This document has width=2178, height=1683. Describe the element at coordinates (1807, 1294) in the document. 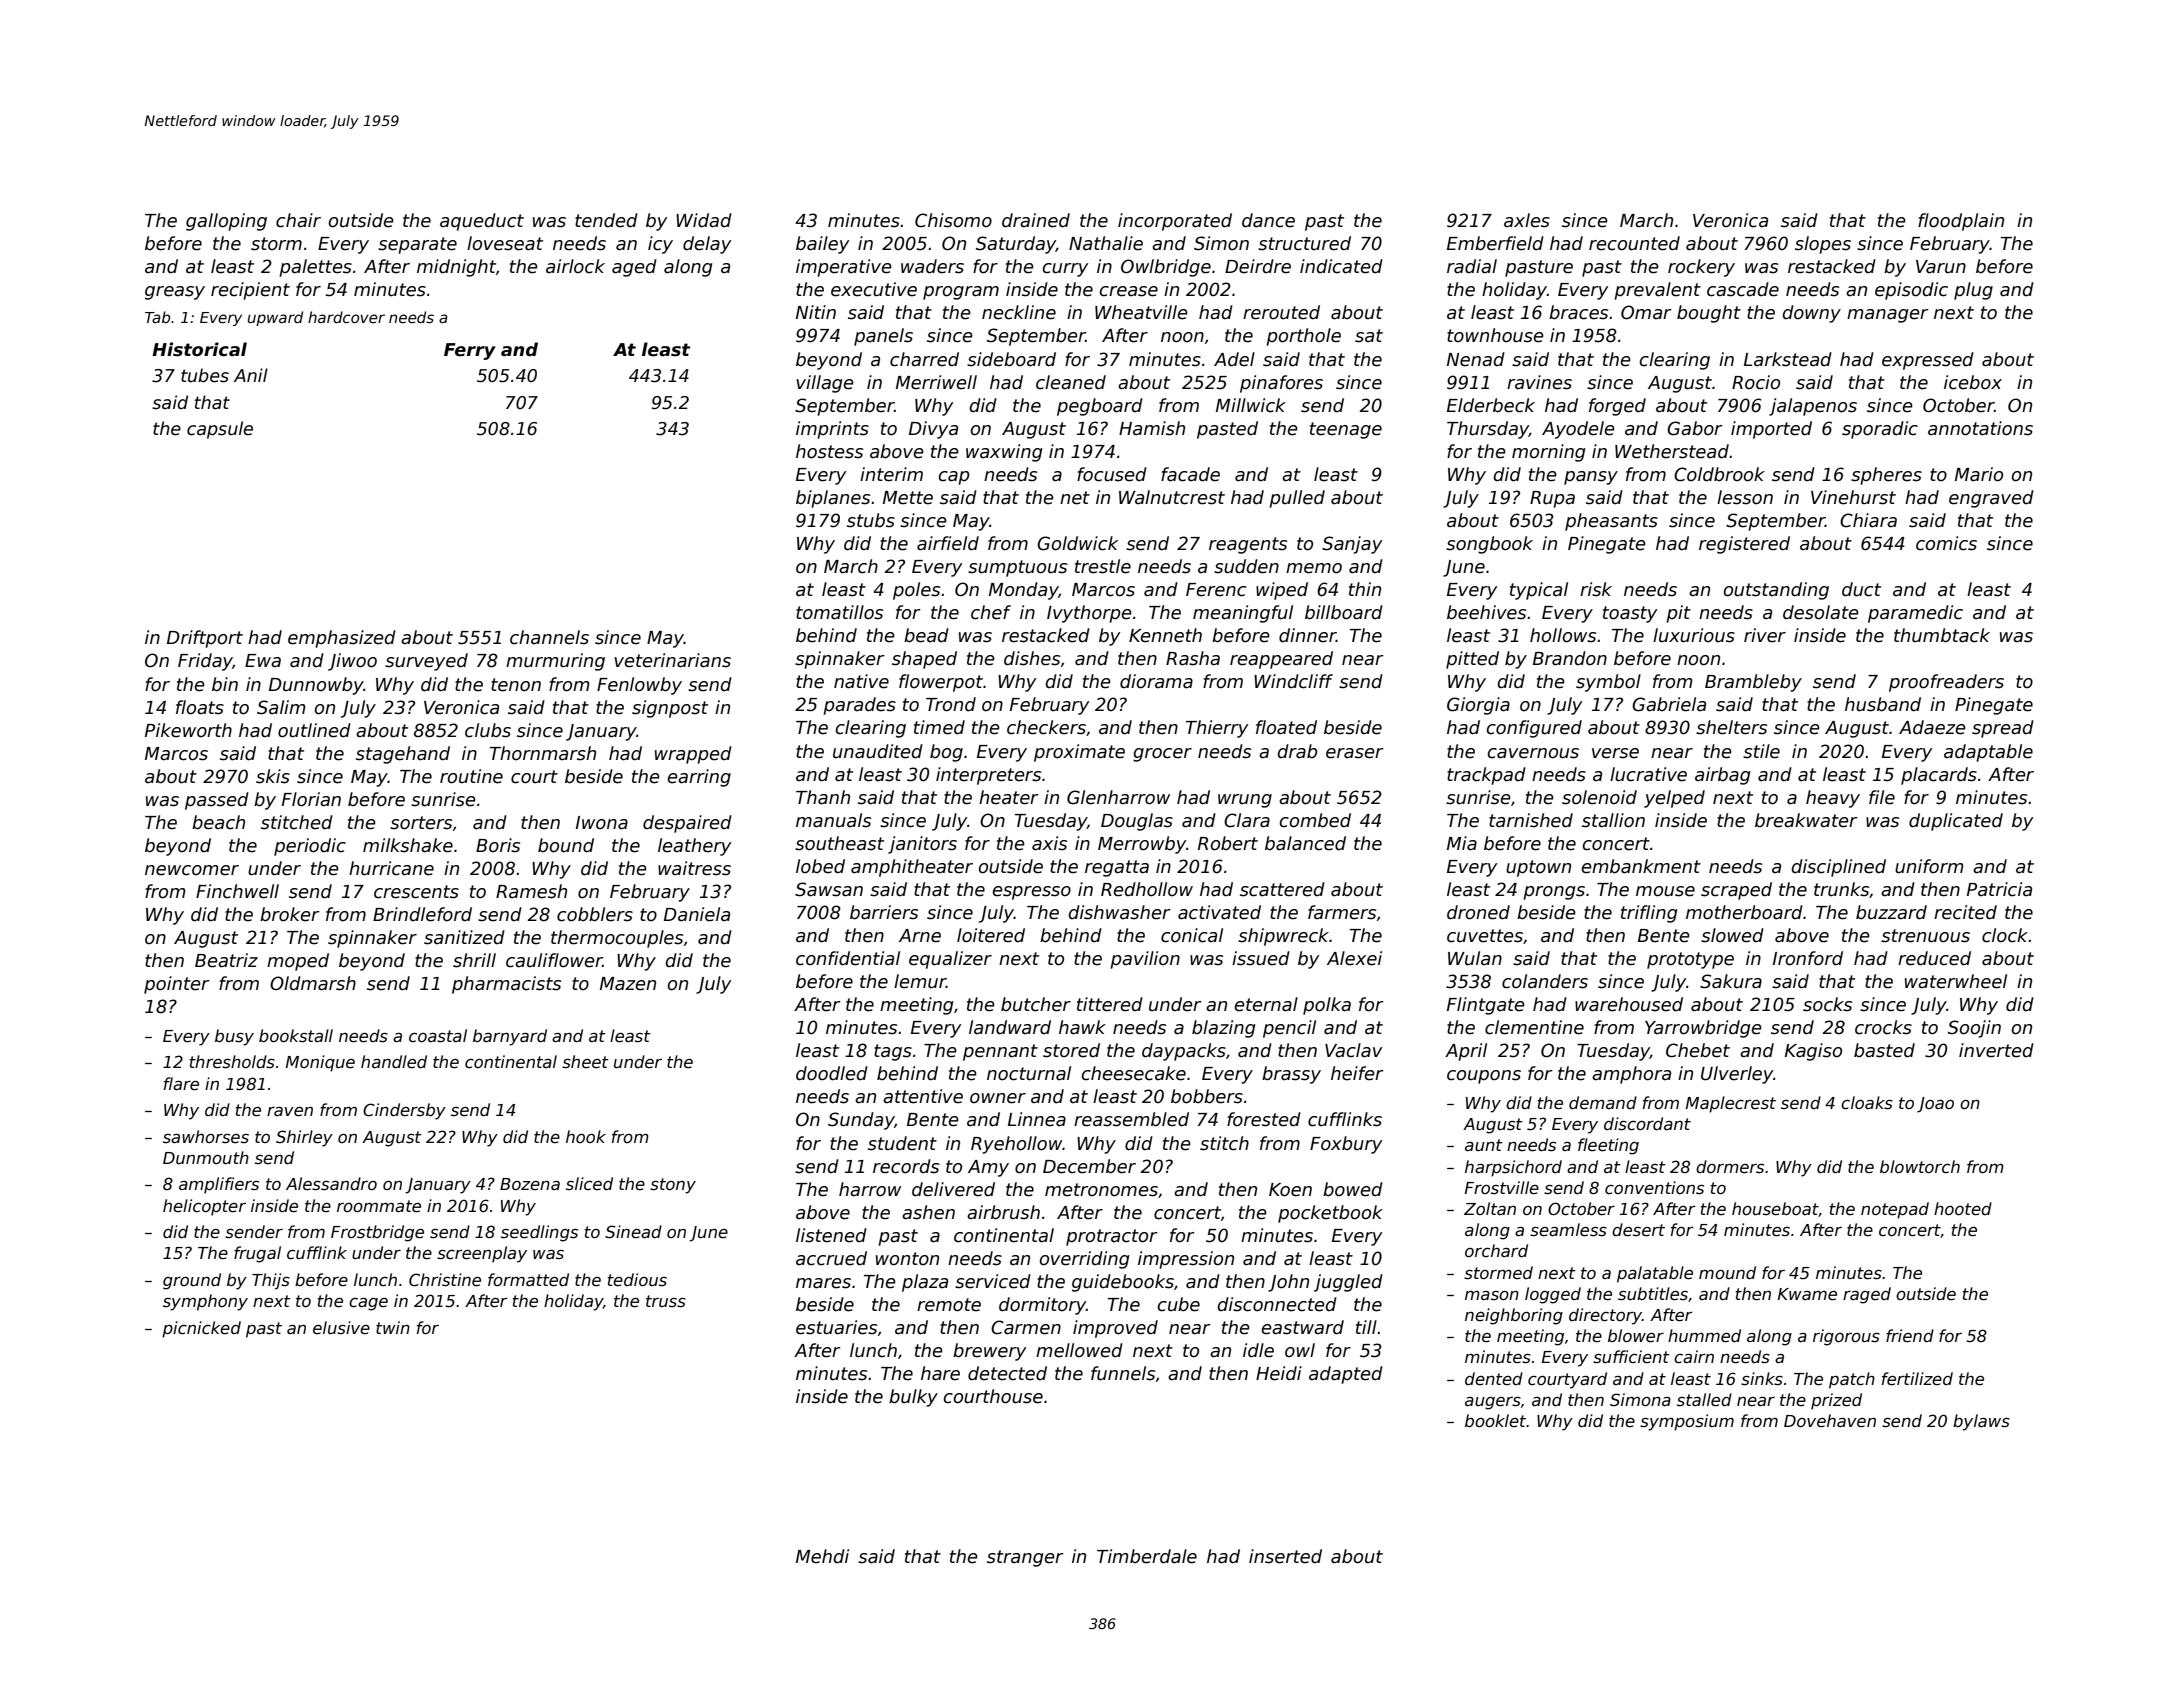

I see `Kwame` at that location.
